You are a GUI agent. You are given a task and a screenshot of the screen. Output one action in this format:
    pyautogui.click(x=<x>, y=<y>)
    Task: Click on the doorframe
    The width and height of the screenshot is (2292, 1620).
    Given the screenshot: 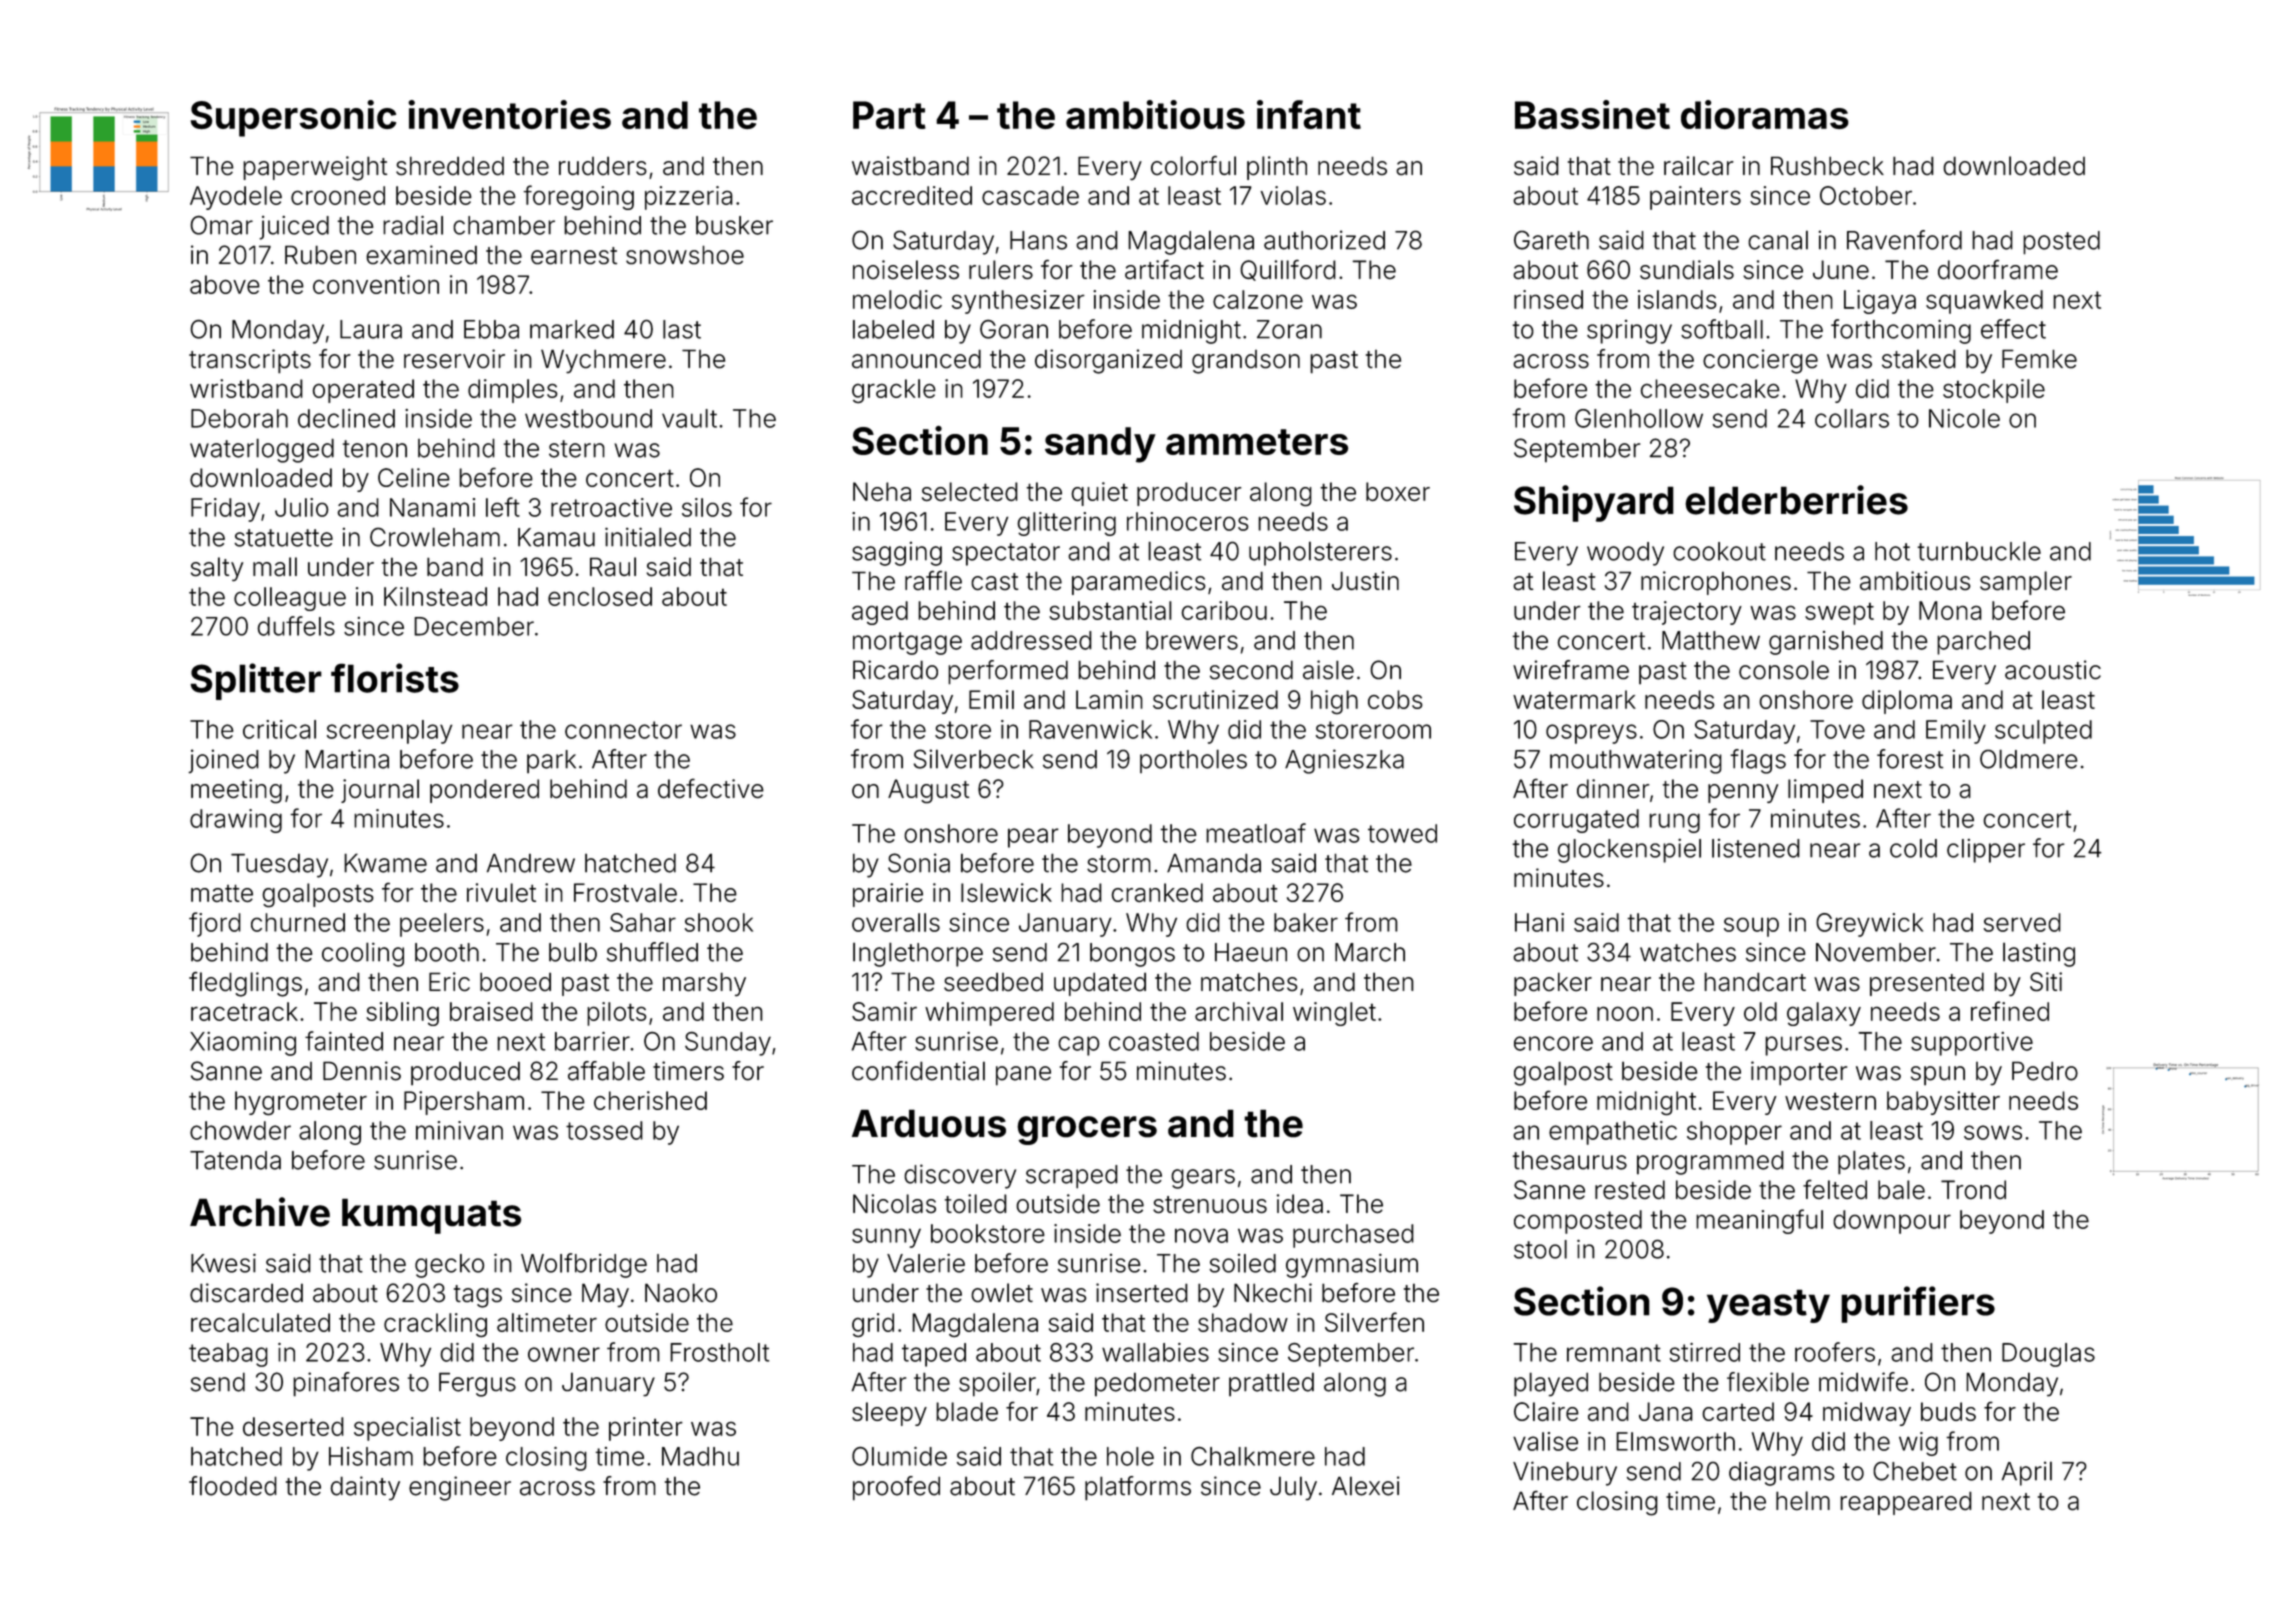 What is the action you would take?
    pyautogui.click(x=1998, y=269)
